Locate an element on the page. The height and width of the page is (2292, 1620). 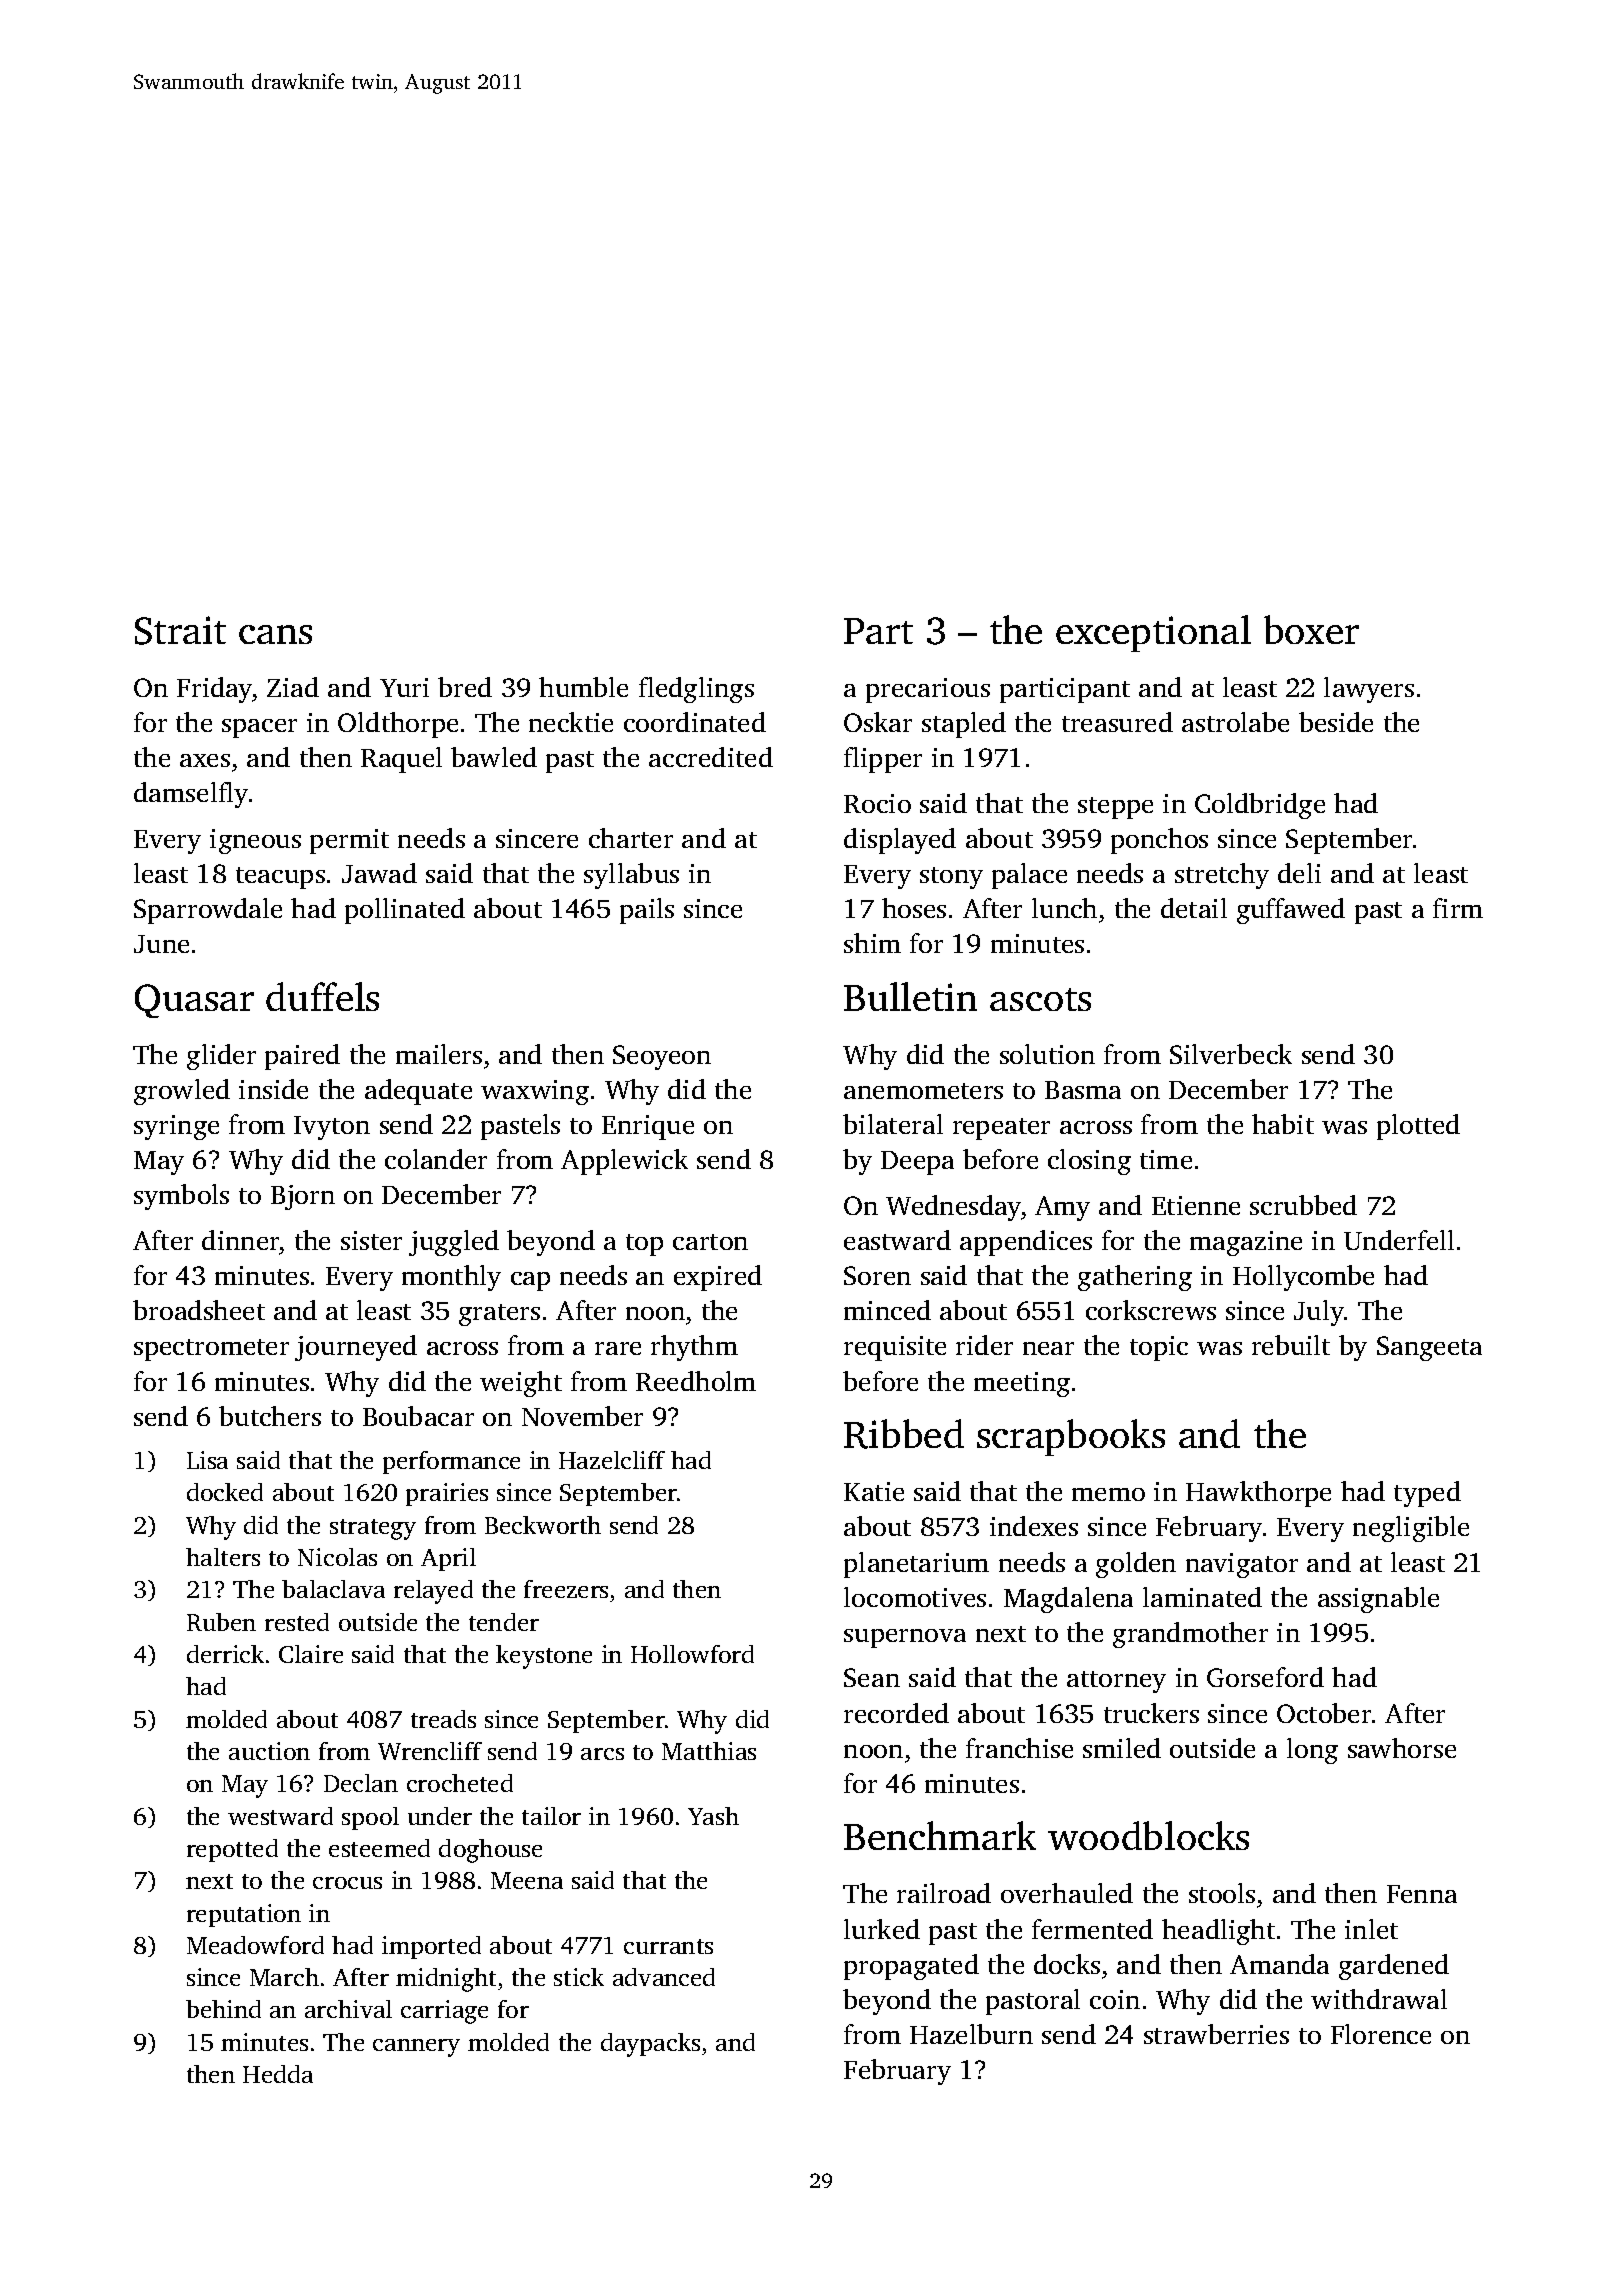
boxer is located at coordinates (1311, 629).
